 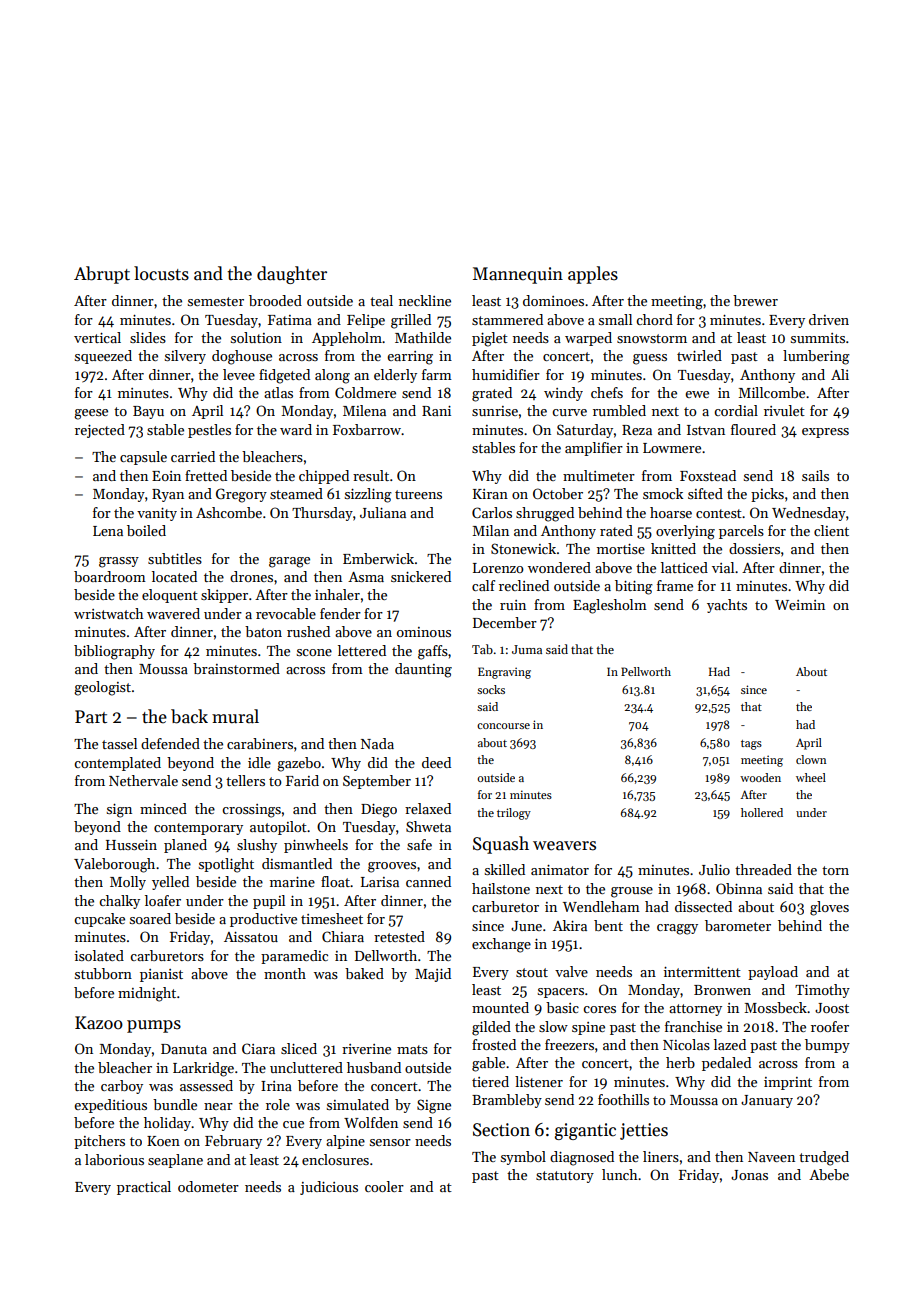 What do you see at coordinates (755, 300) in the document?
I see `brewer` at bounding box center [755, 300].
